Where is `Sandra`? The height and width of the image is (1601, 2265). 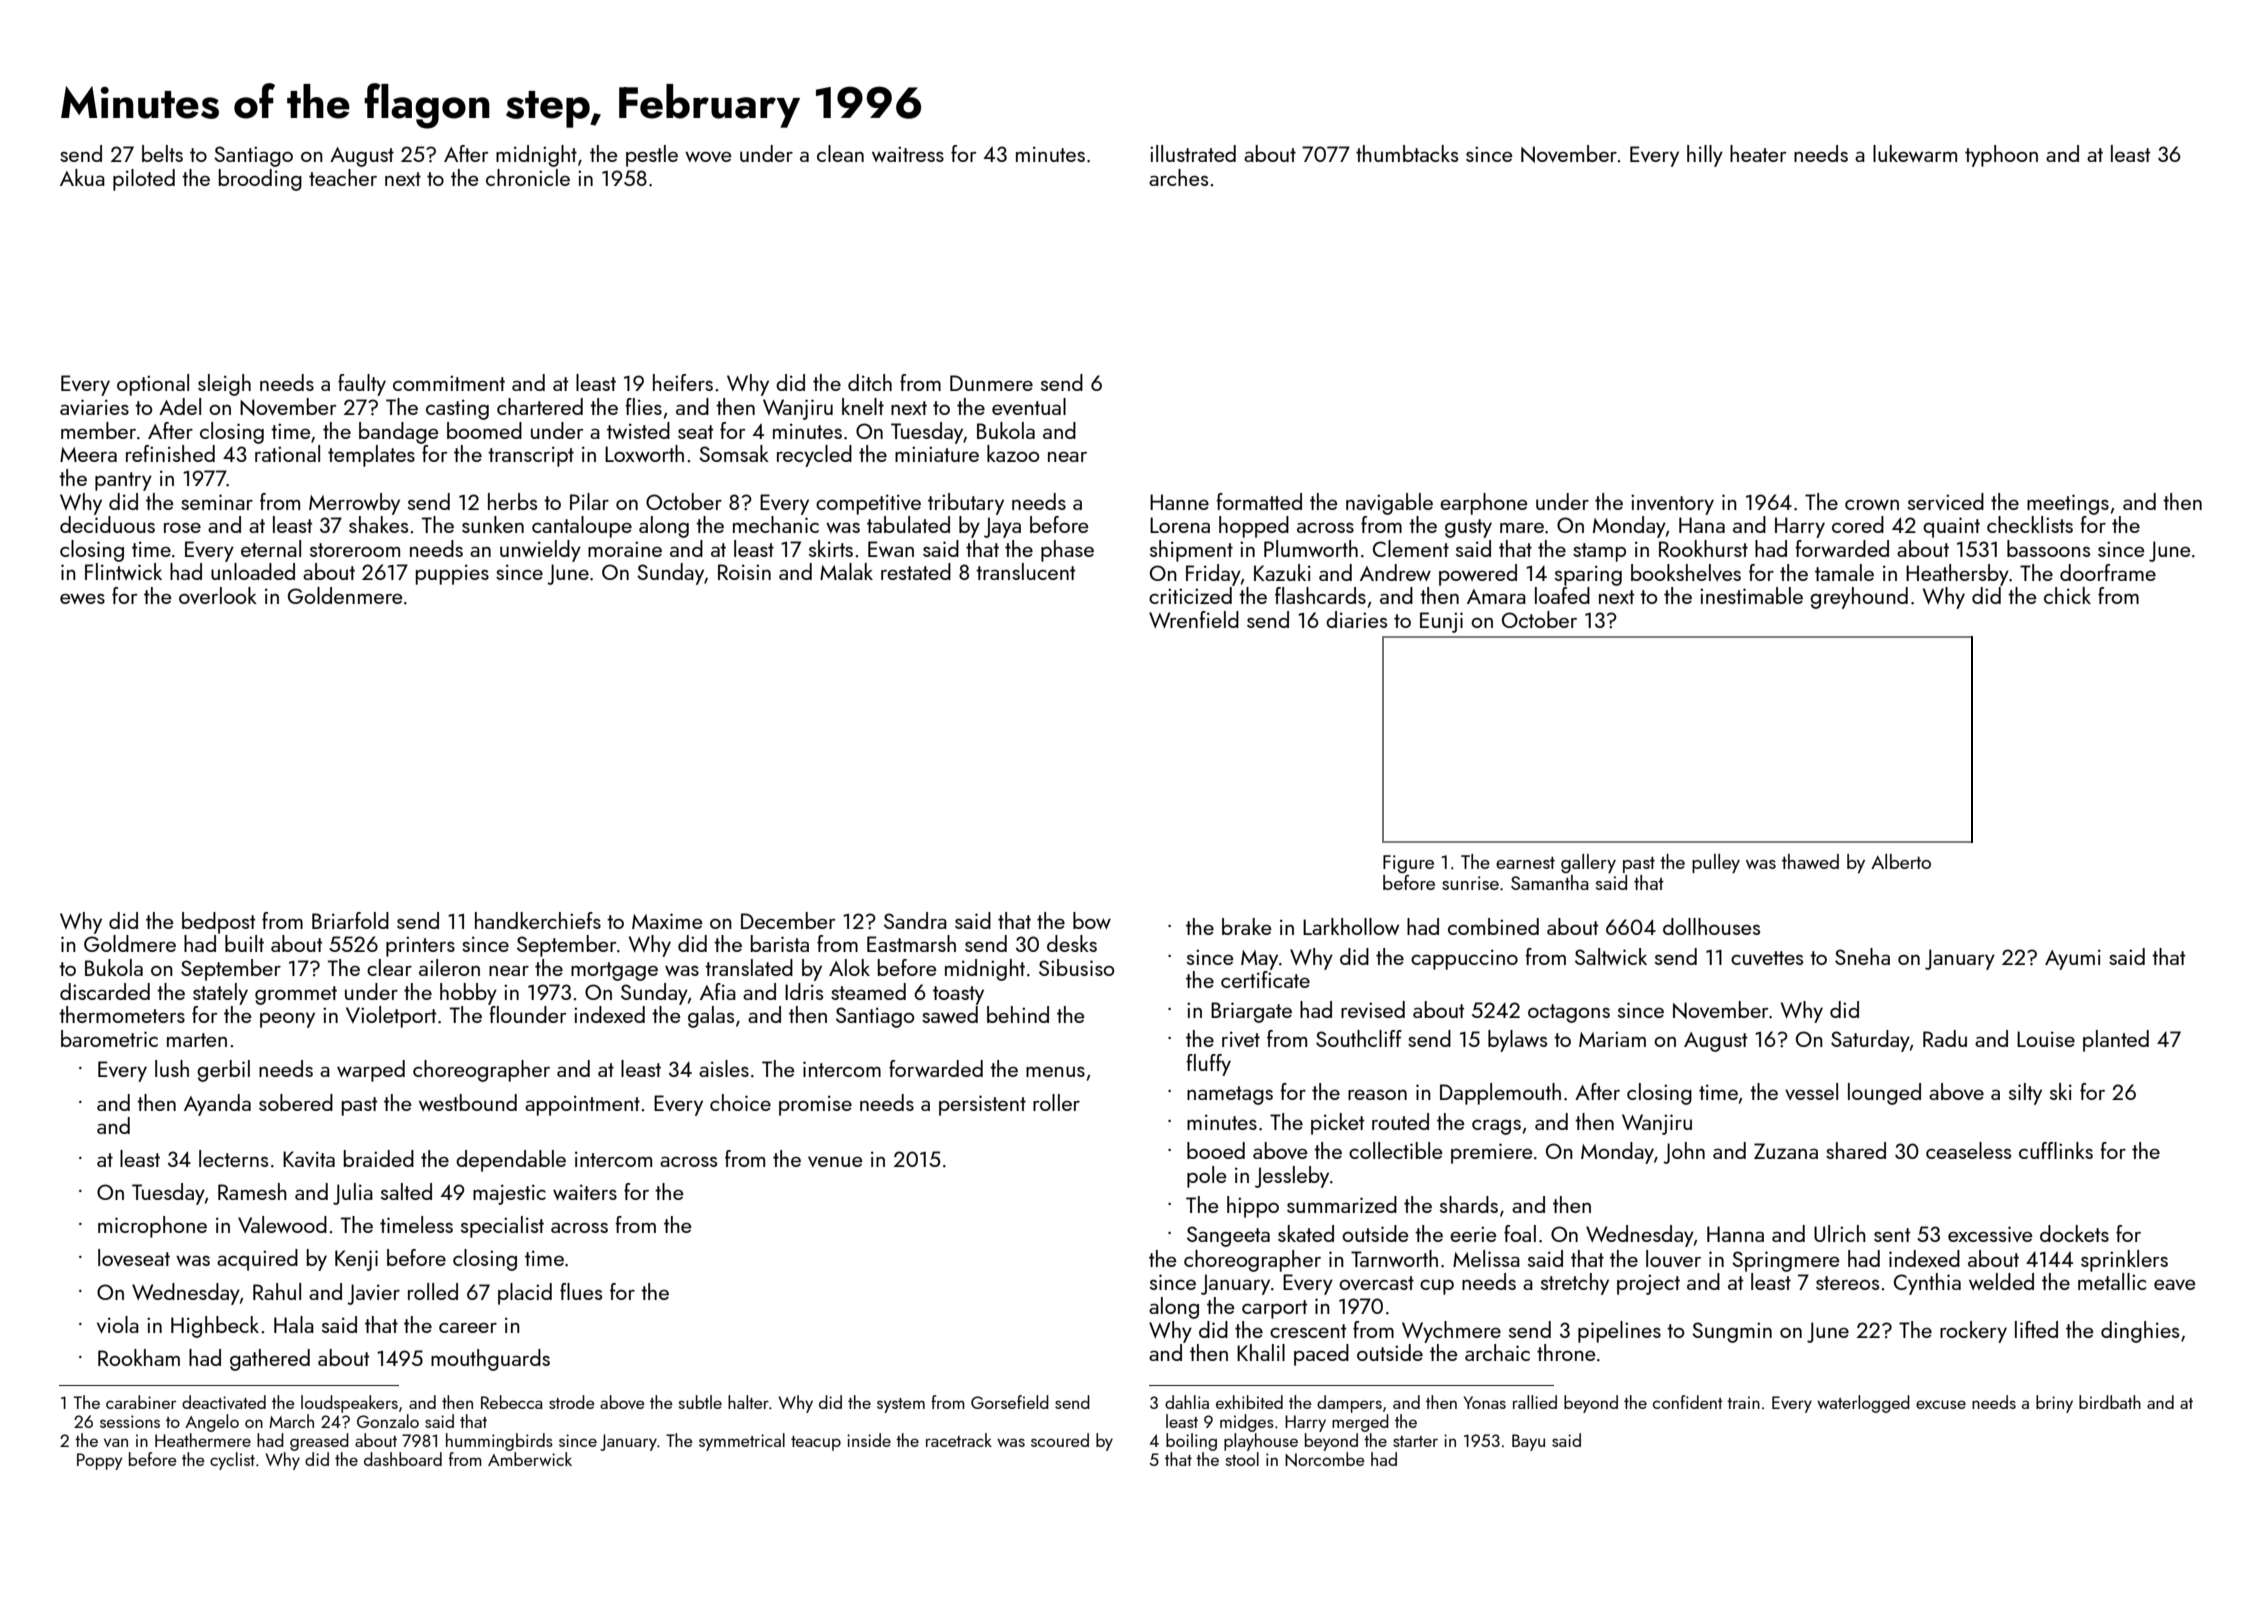 Sandra is located at coordinates (915, 920).
